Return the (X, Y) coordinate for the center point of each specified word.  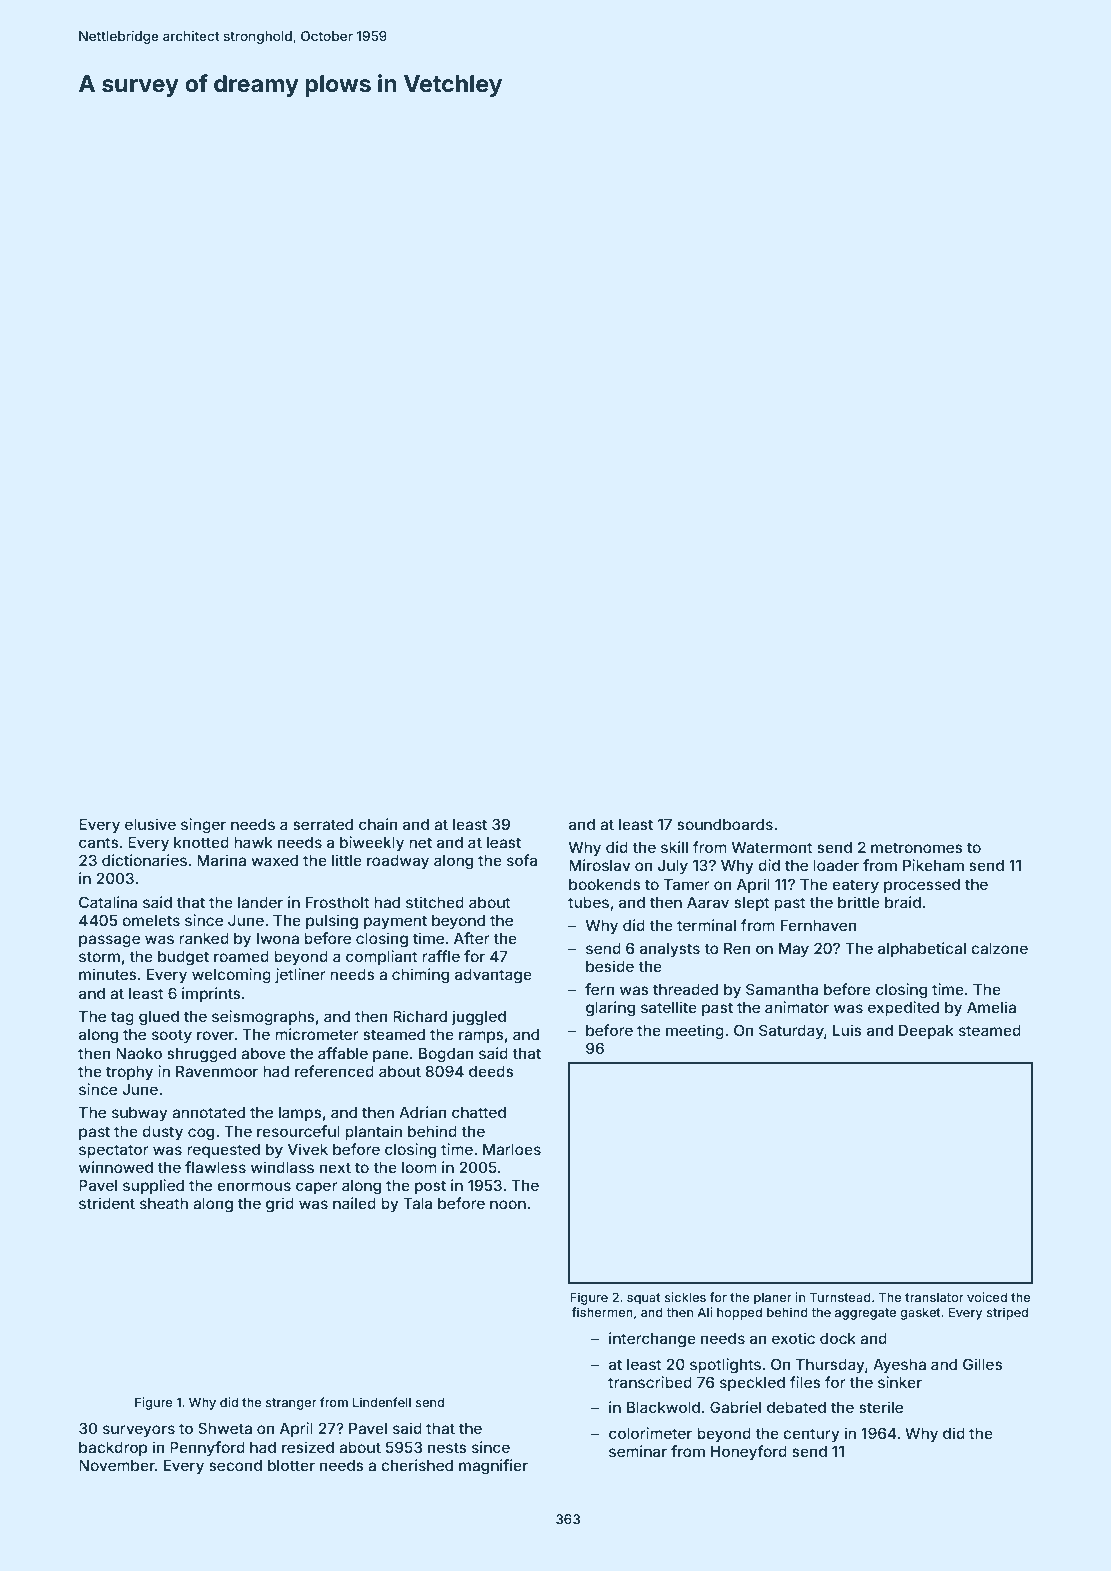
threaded (685, 989)
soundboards (725, 824)
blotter (291, 1465)
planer (773, 1299)
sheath (164, 1203)
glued (159, 1018)
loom (419, 1167)
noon (508, 1204)
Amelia (991, 1007)
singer (203, 826)
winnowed (116, 1167)
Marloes (512, 1149)
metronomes (917, 847)
